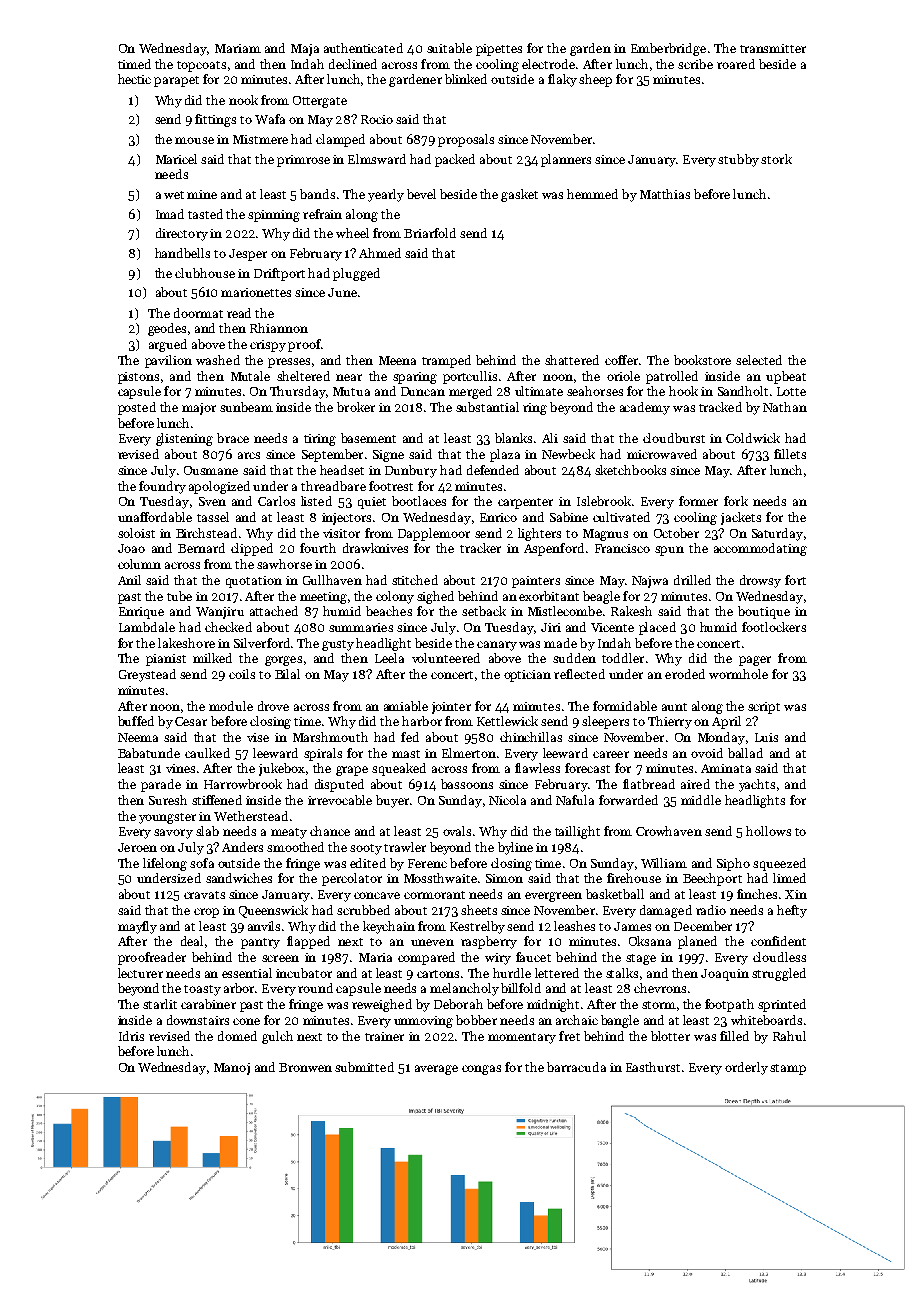 Image resolution: width=924 pixels, height=1308 pixels. Describe the element at coordinates (436, 1070) in the screenshot. I see `average` at that location.
